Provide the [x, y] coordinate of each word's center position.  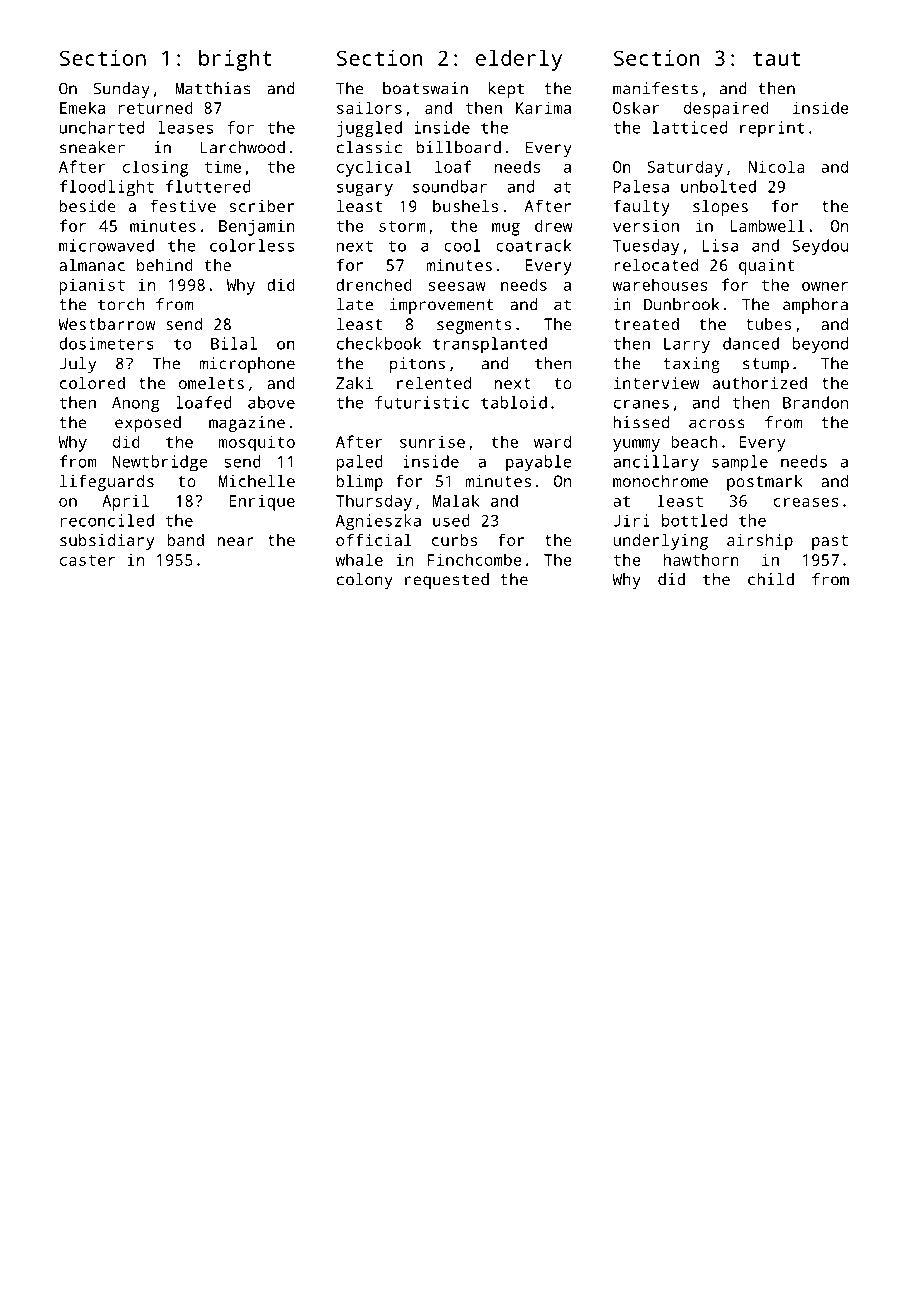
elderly [519, 60]
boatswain [425, 88]
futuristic [422, 402]
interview [656, 383]
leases [185, 127]
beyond [820, 345]
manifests [655, 88]
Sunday [121, 90]
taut [776, 58]
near [235, 541]
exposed [148, 424]
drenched [374, 284]
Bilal [234, 343]
